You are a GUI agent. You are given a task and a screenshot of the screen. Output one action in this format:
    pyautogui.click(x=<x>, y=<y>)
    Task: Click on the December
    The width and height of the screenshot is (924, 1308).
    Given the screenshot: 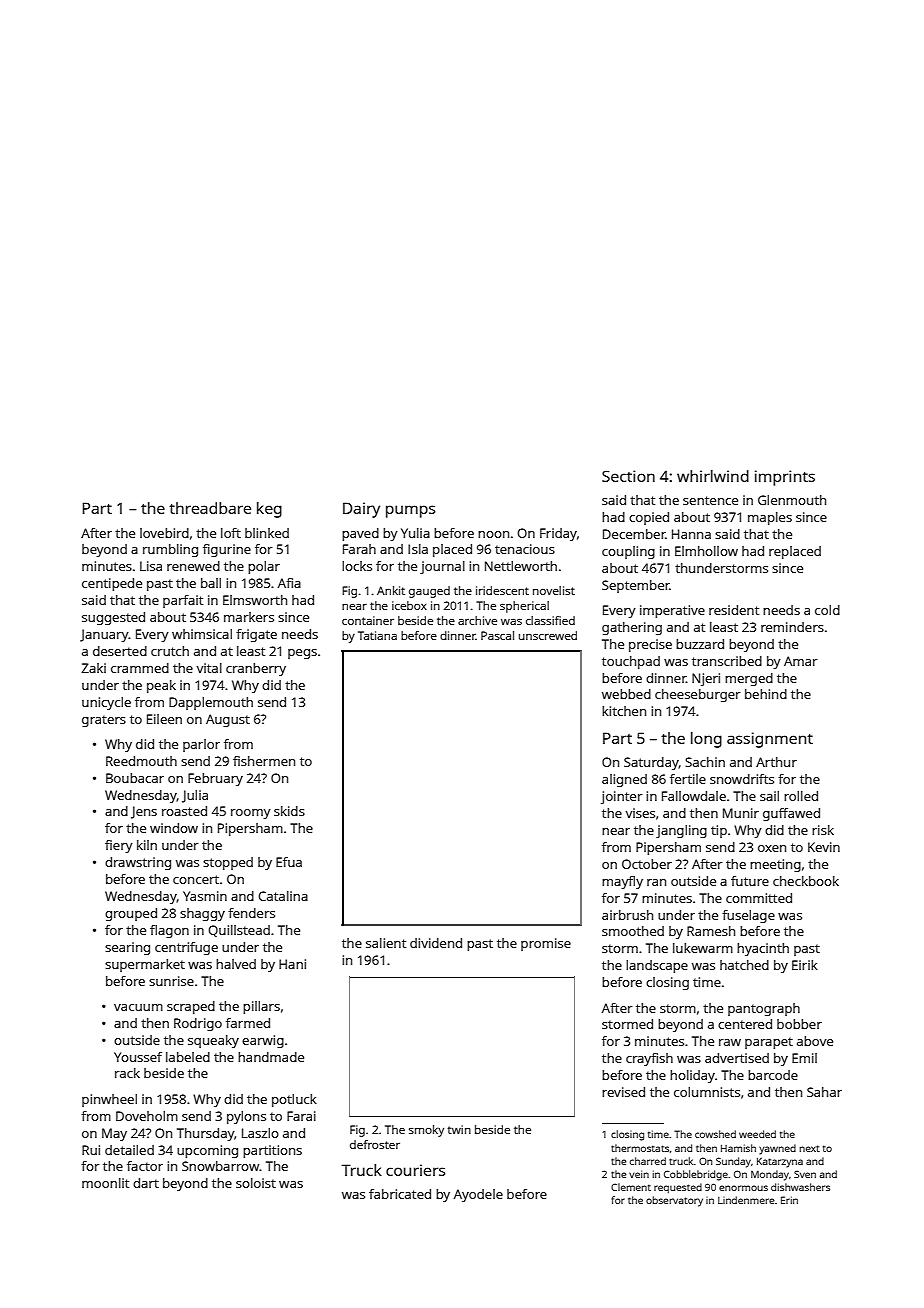 What is the action you would take?
    pyautogui.click(x=634, y=534)
